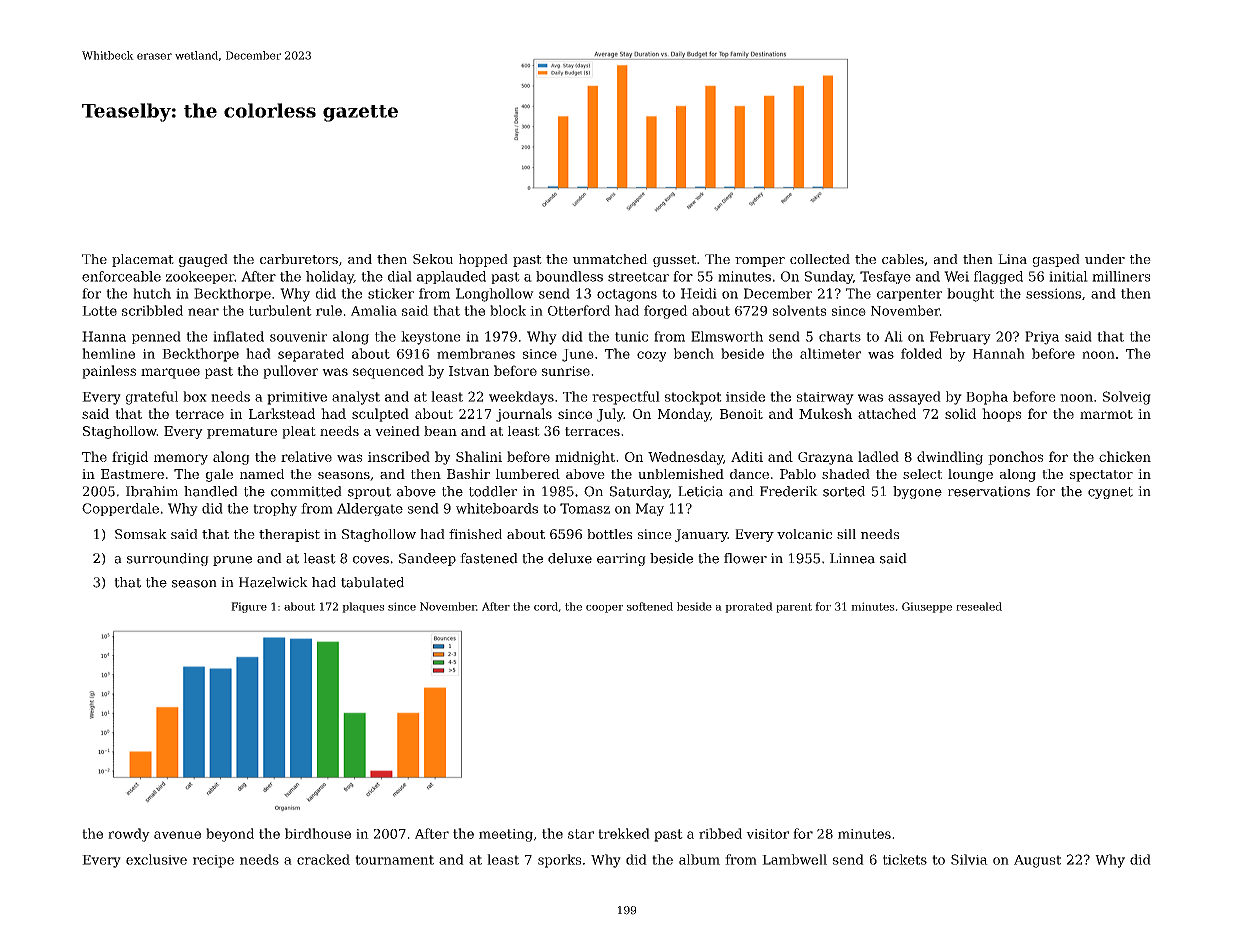 Image resolution: width=1233 pixels, height=952 pixels. What do you see at coordinates (249, 607) in the screenshot?
I see `Figure` at bounding box center [249, 607].
